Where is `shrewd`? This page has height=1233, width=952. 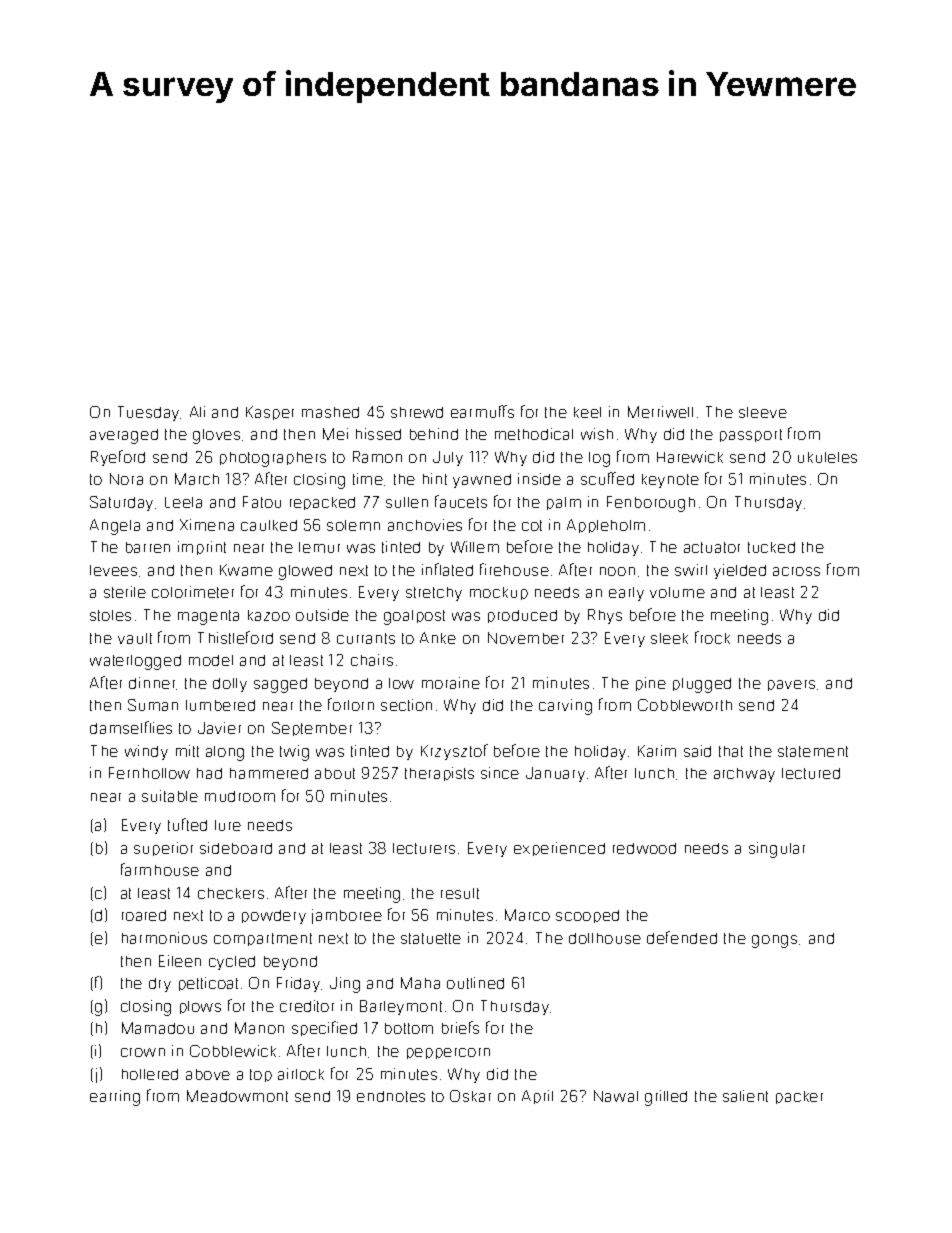 shrewd is located at coordinates (417, 412).
